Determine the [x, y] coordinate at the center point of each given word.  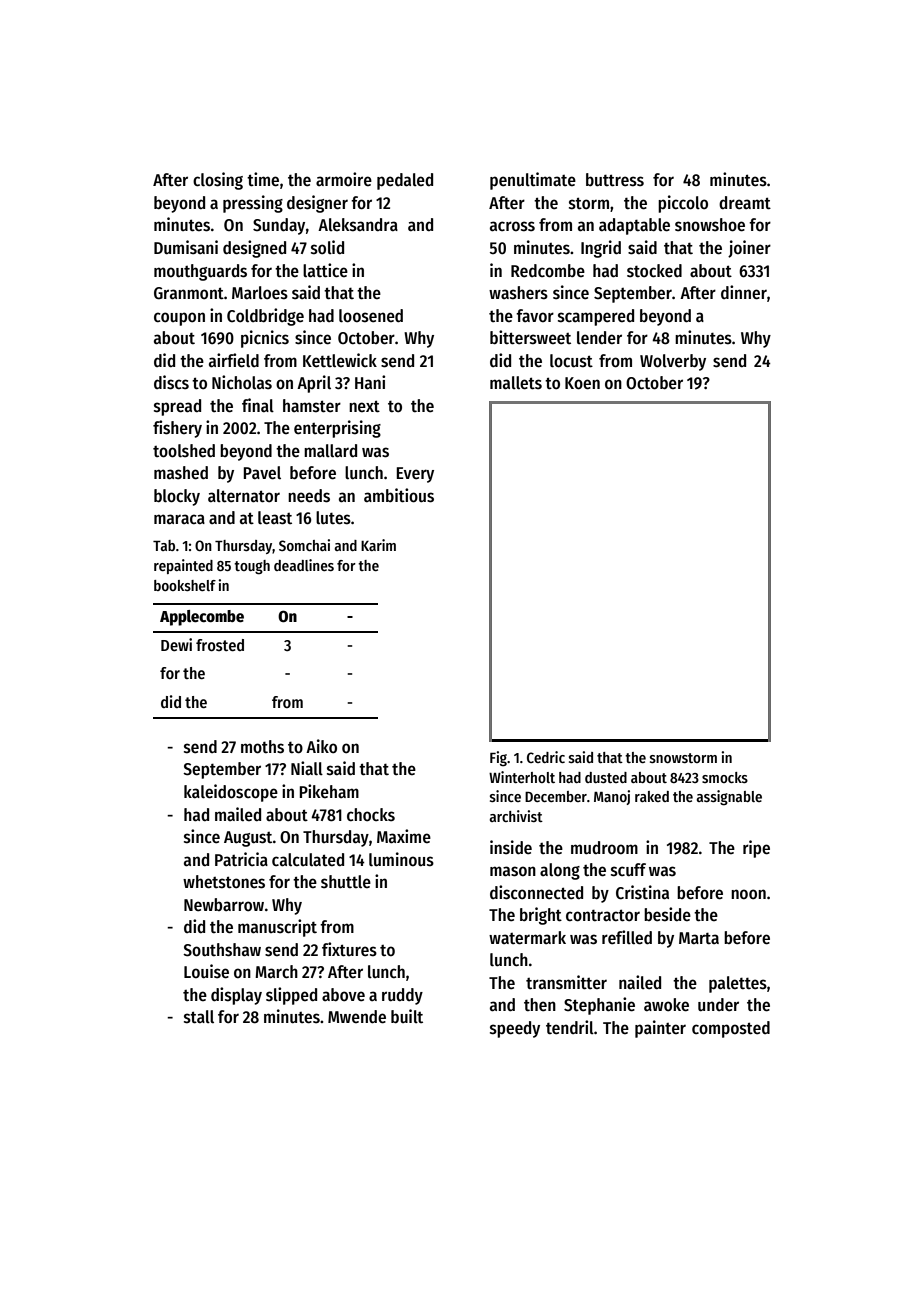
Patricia [241, 859]
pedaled [405, 181]
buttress [615, 180]
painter [660, 1029]
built [407, 1016]
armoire [344, 179]
